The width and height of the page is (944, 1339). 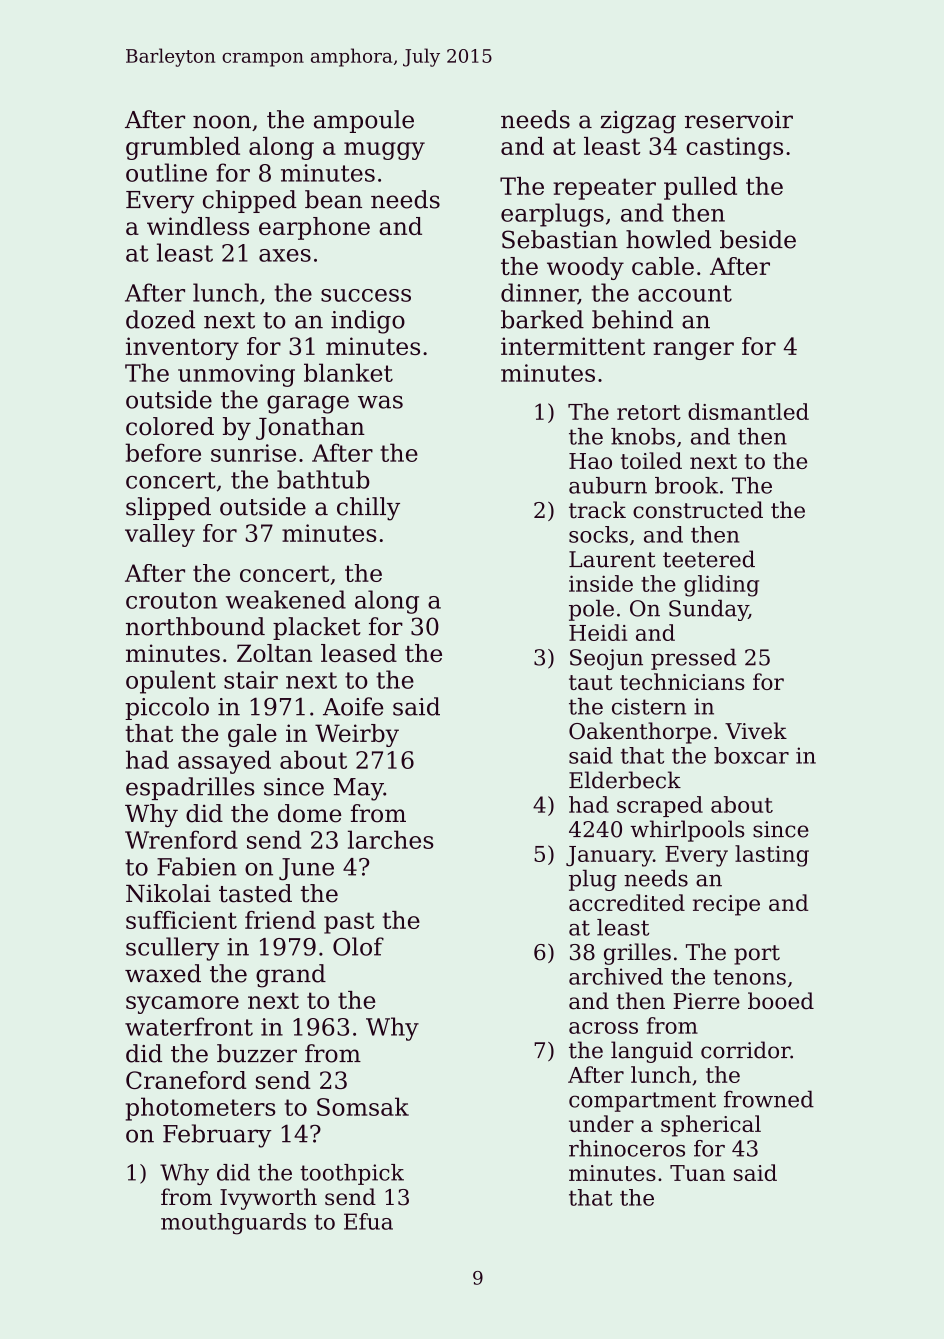 I want to click on noon, so click(x=222, y=122).
